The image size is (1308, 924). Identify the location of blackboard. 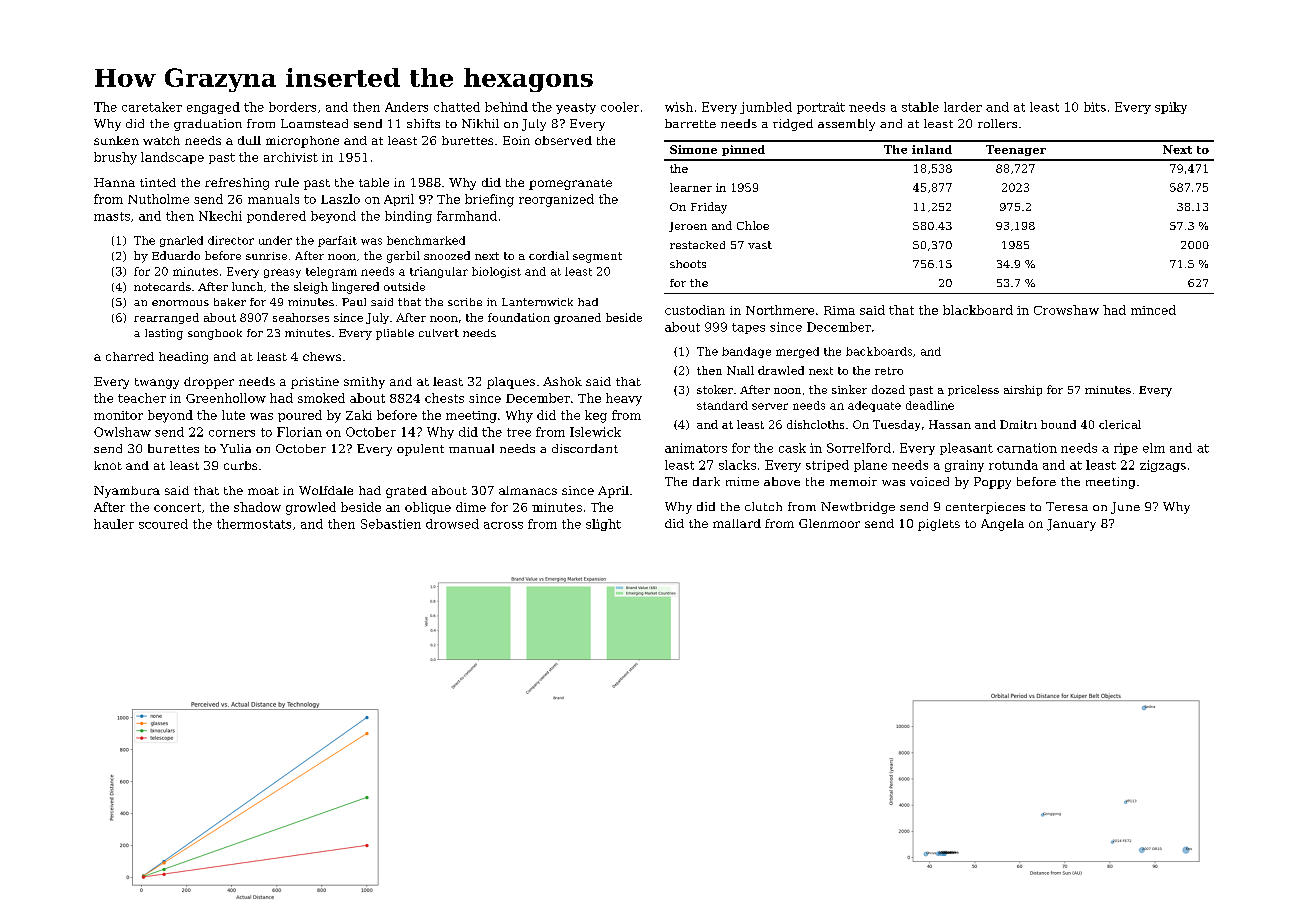
(978, 310).
